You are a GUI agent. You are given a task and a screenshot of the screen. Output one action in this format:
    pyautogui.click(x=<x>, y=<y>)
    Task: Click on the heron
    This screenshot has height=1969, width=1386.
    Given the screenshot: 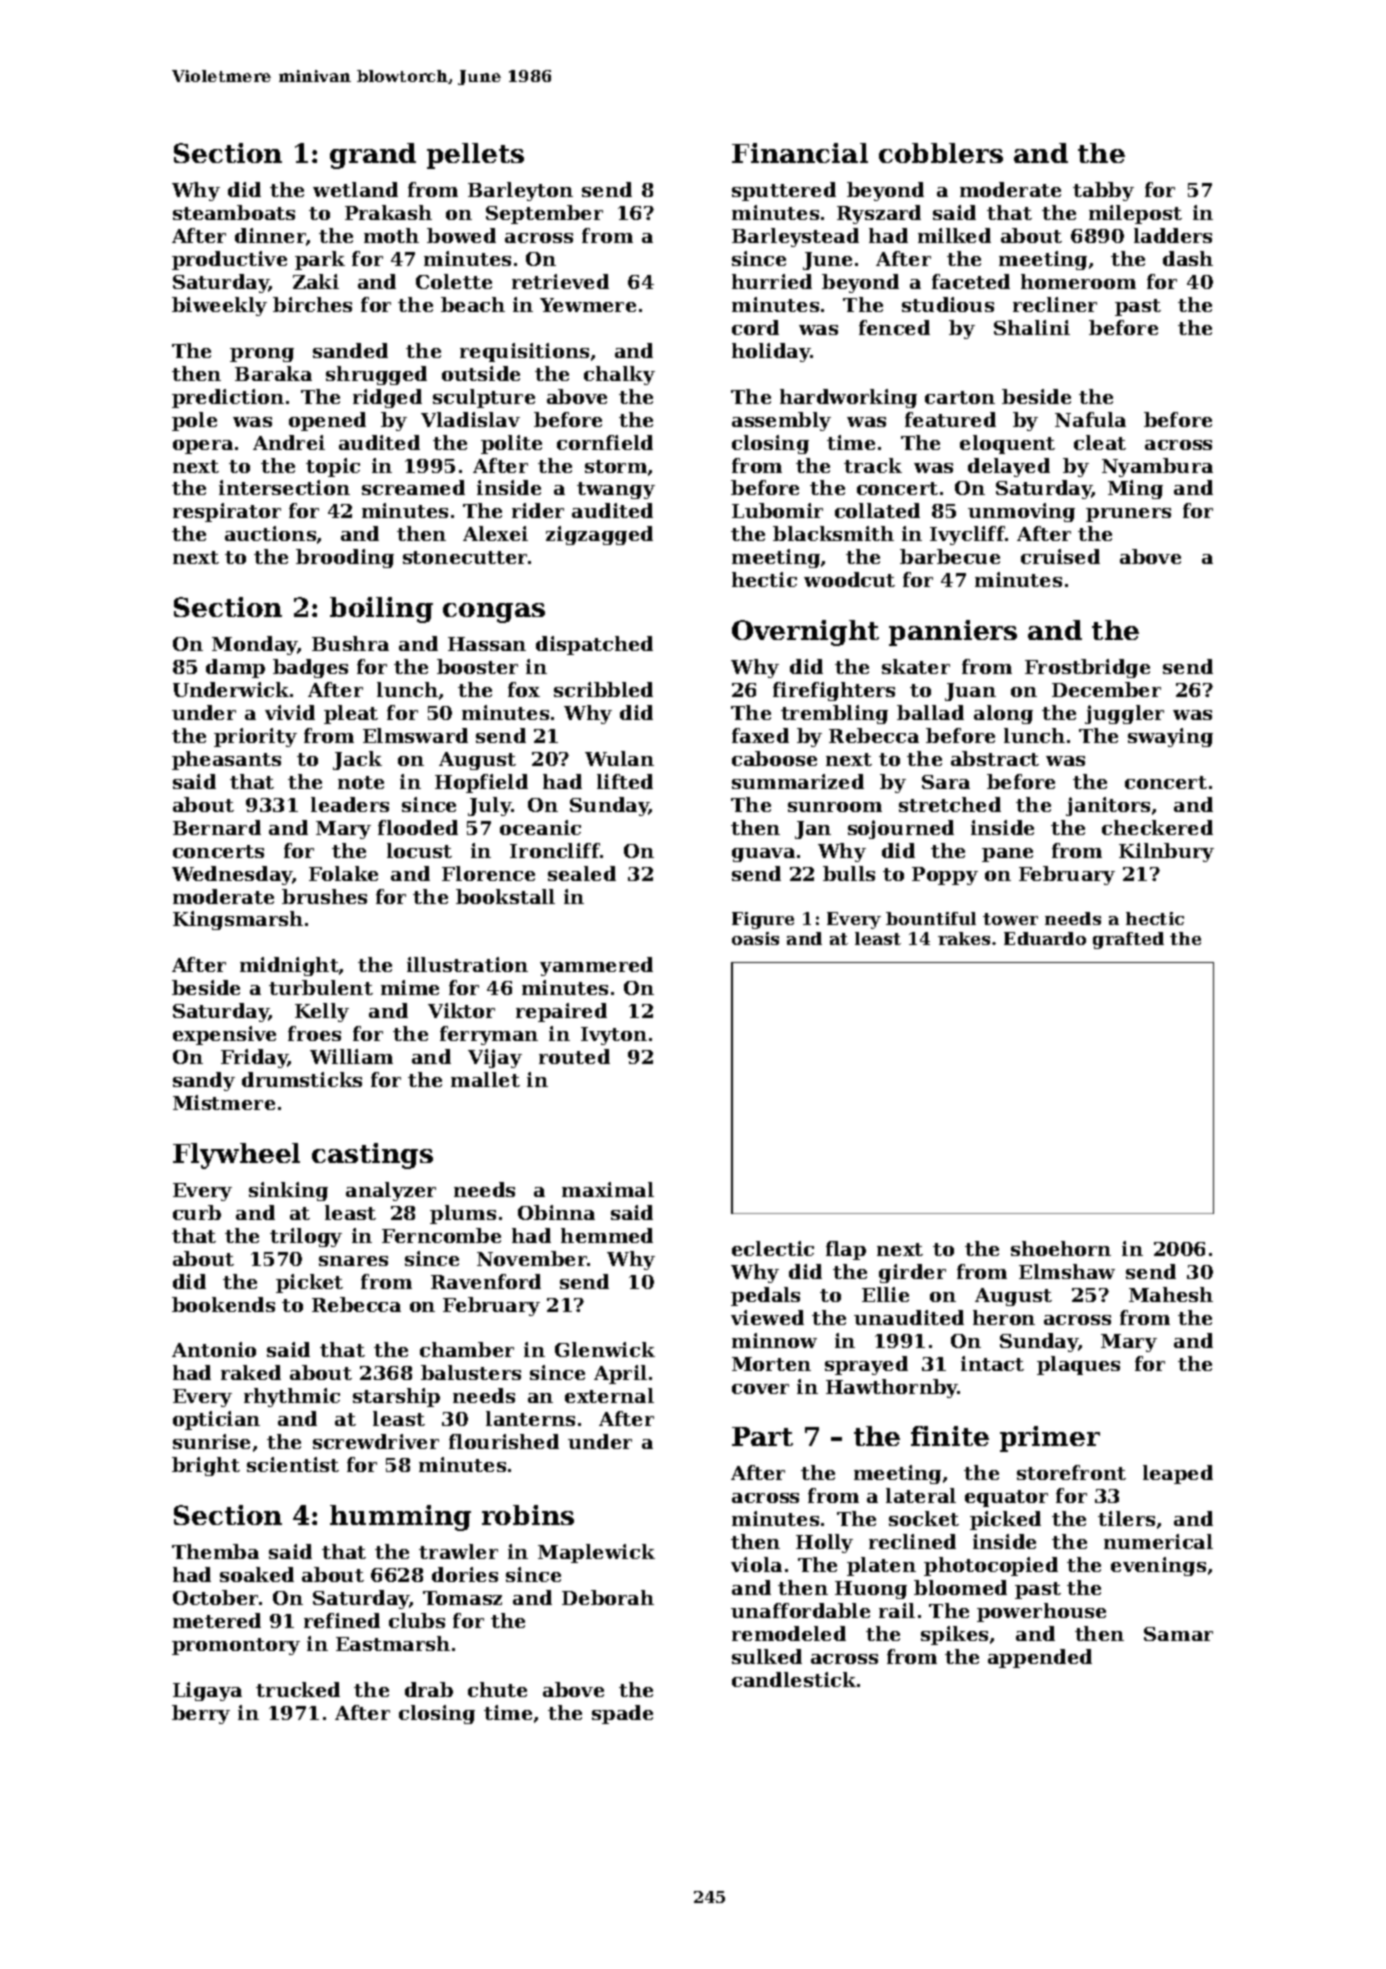 What is the action you would take?
    pyautogui.click(x=1004, y=1317)
